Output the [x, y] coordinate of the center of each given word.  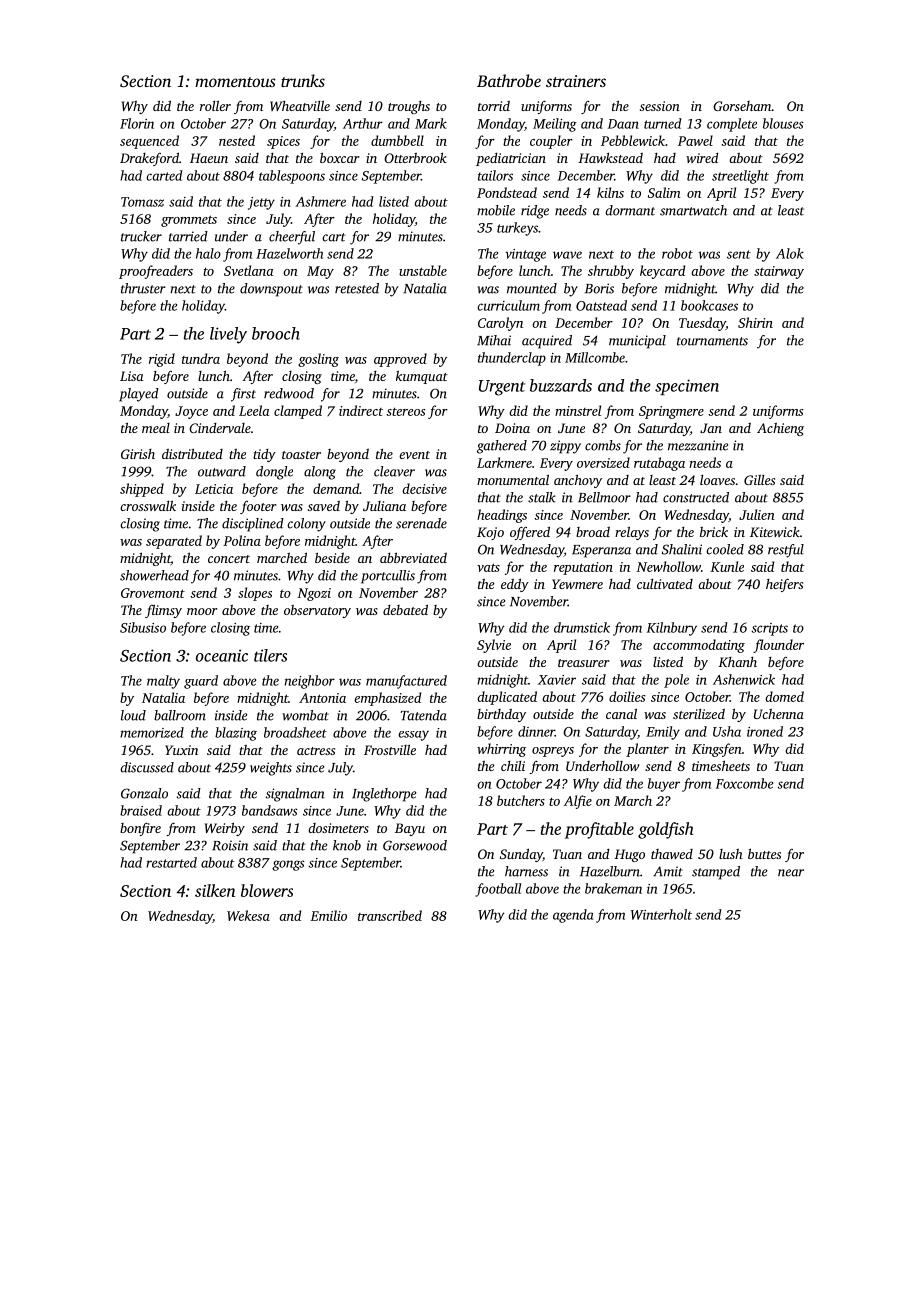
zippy [565, 447]
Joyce [191, 412]
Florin [137, 123]
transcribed [390, 915]
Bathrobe [509, 80]
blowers [267, 890]
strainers [576, 81]
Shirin [755, 322]
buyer [664, 785]
